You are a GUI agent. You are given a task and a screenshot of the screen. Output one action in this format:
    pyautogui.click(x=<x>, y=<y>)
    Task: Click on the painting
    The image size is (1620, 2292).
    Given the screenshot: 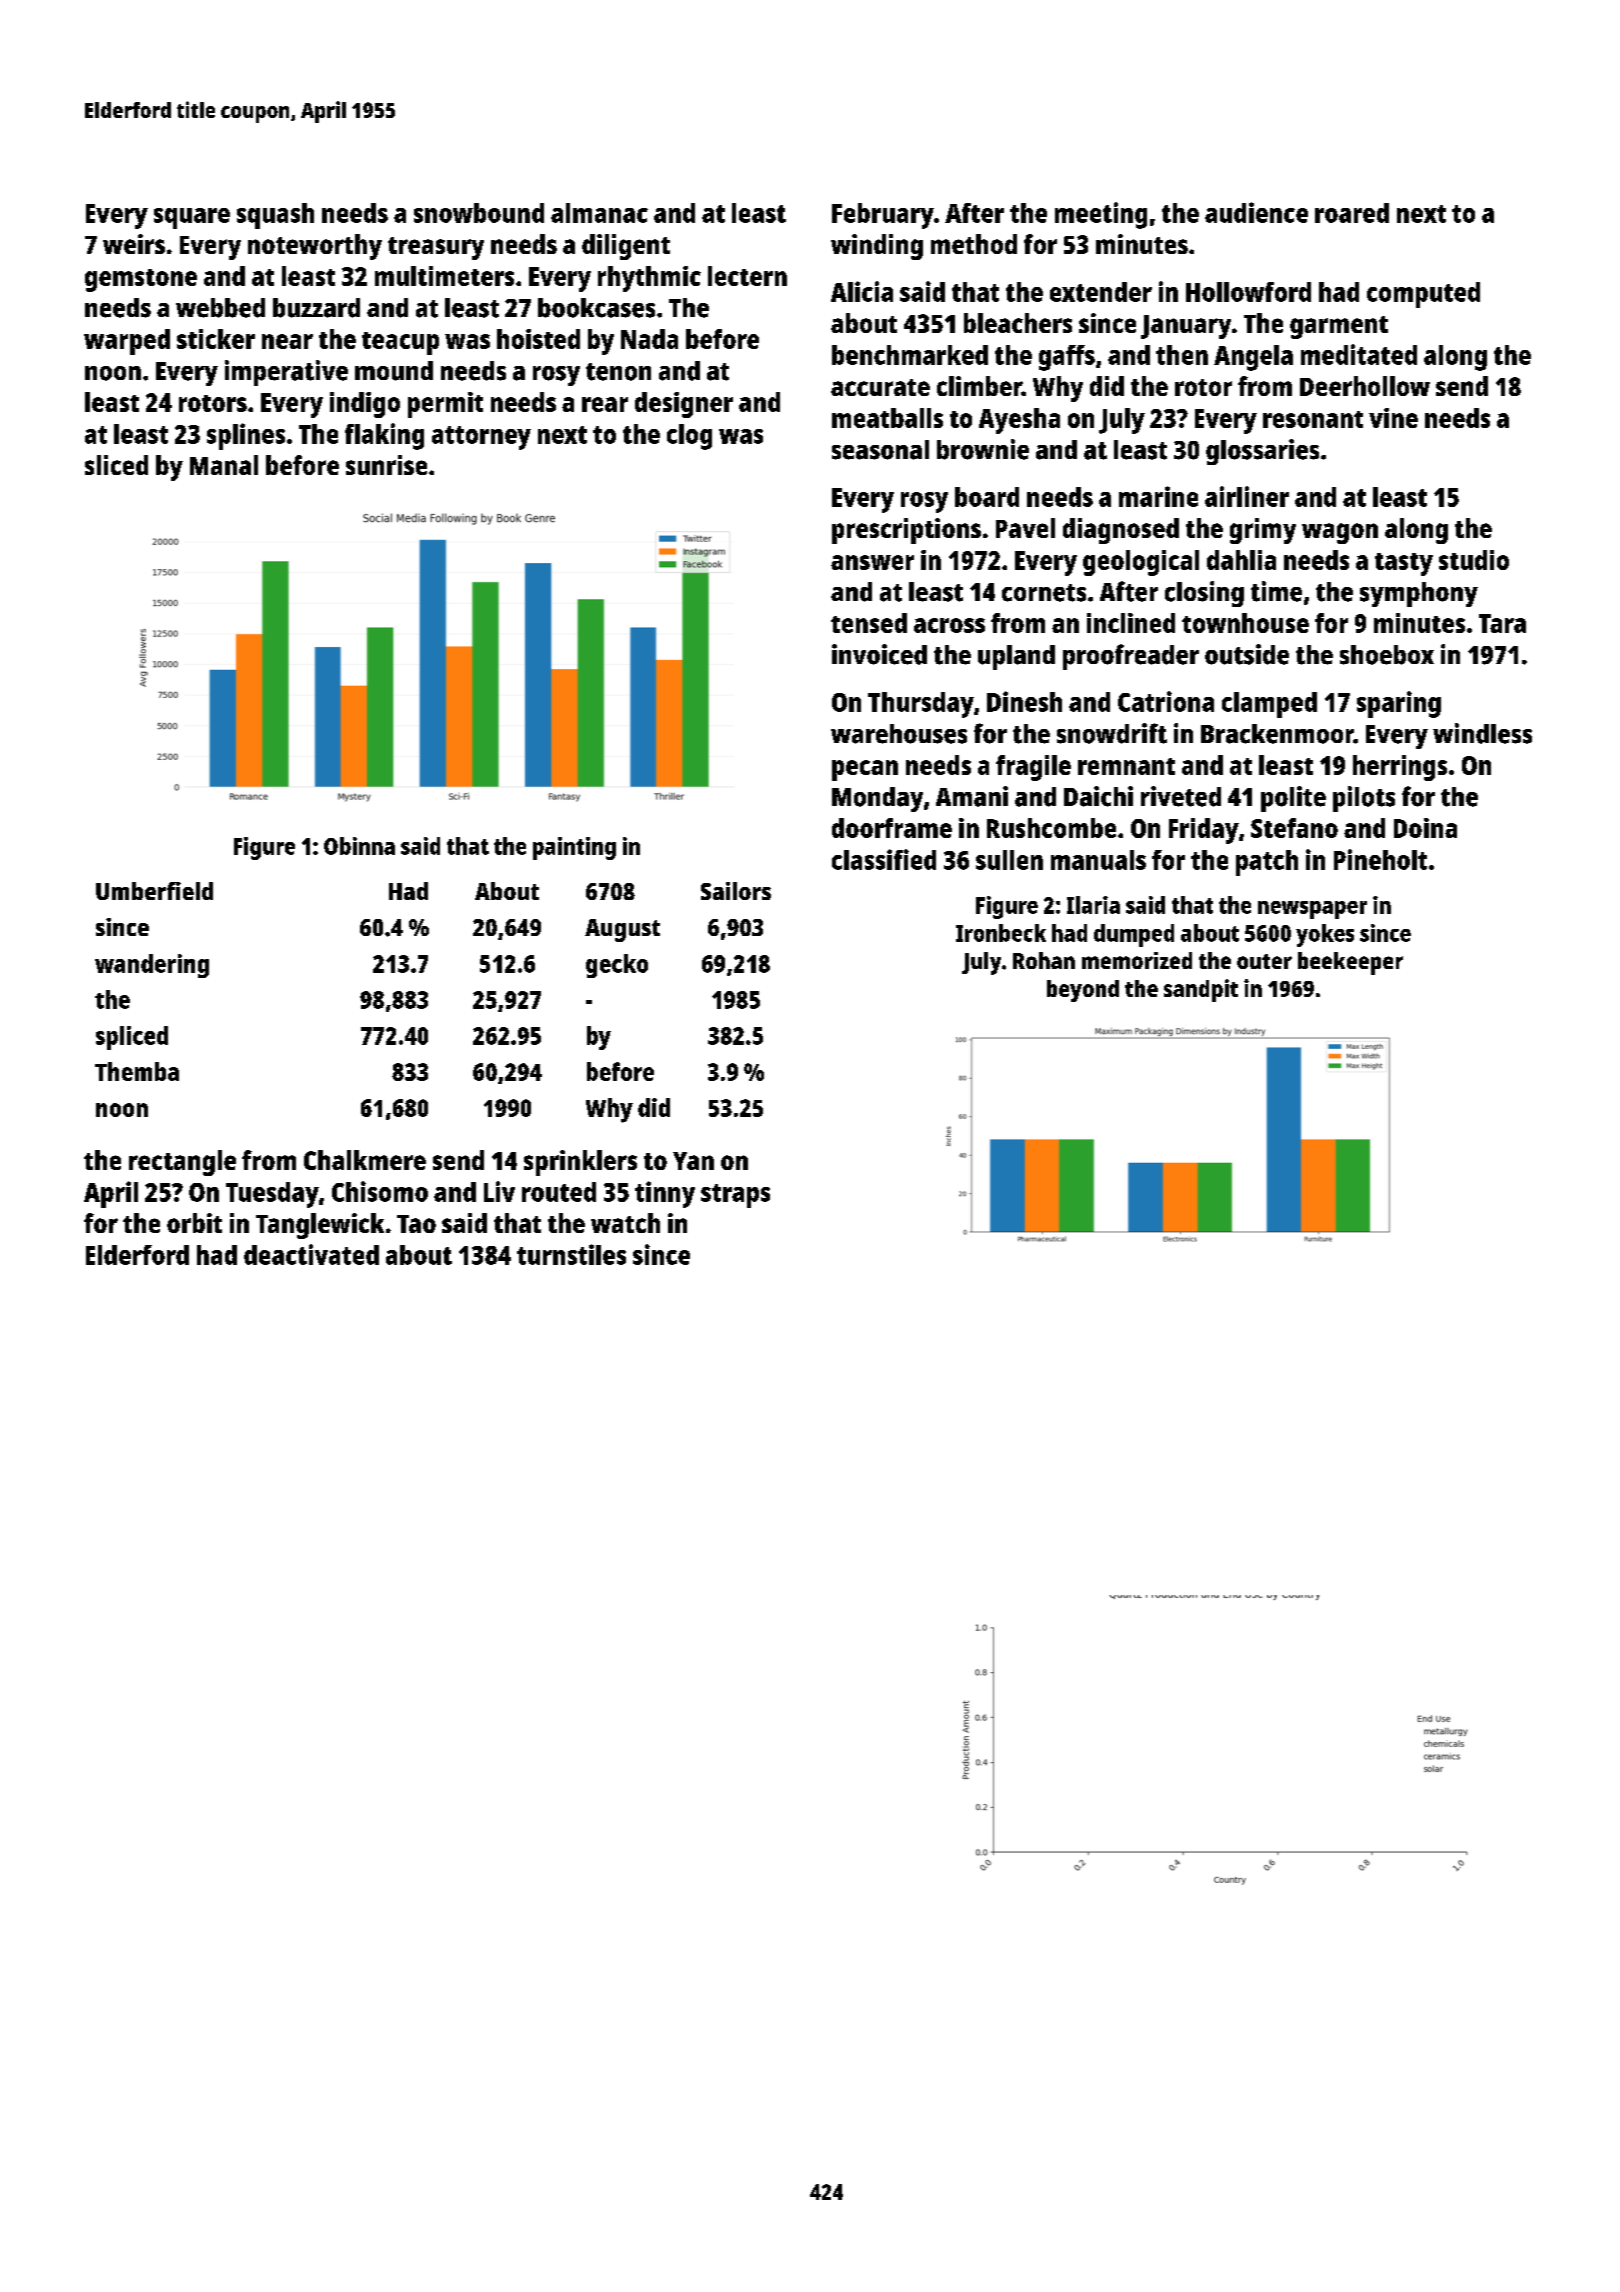 What is the action you would take?
    pyautogui.click(x=574, y=848)
